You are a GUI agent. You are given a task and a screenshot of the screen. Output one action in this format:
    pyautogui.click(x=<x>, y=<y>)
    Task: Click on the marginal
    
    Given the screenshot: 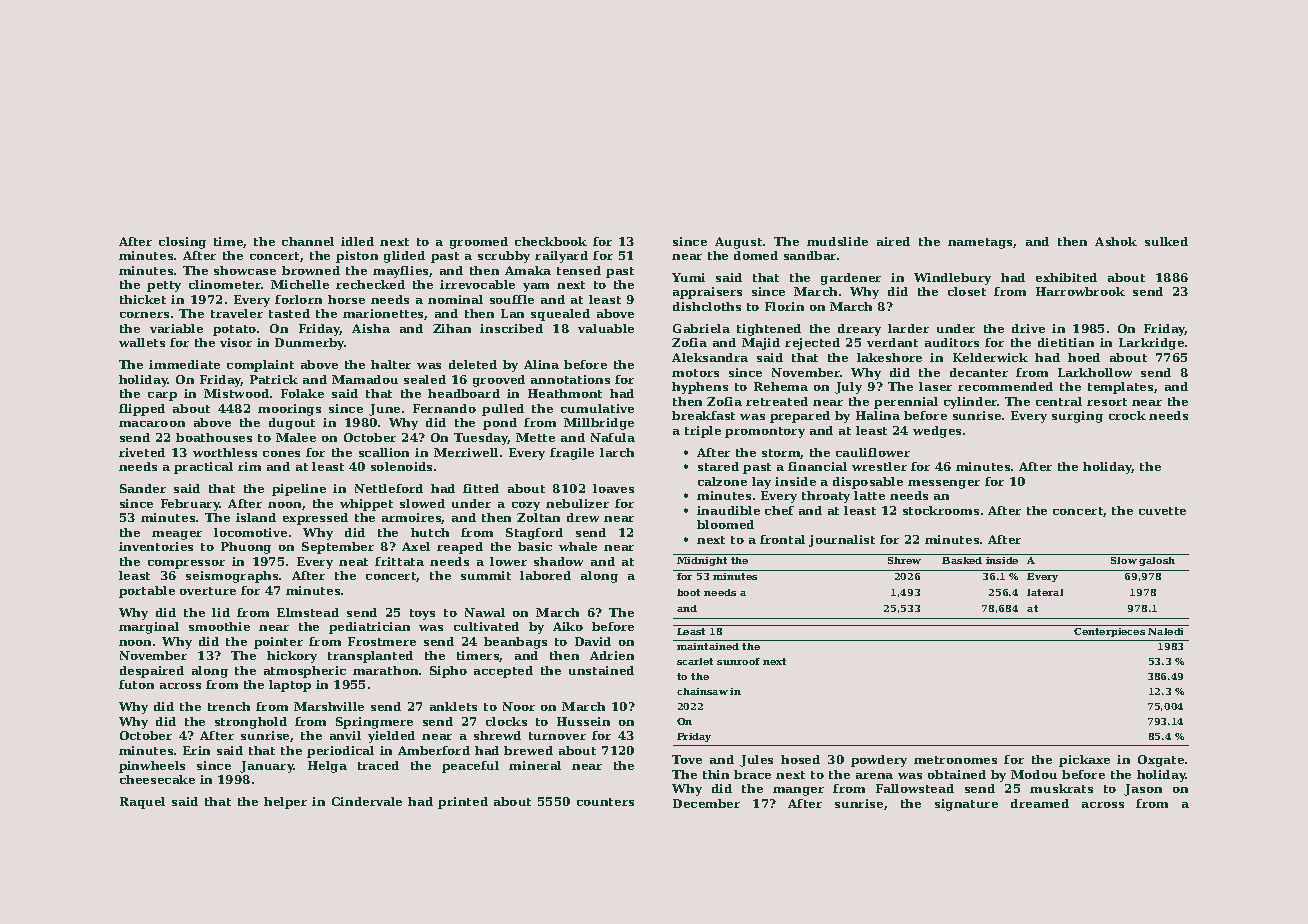 What is the action you would take?
    pyautogui.click(x=149, y=628)
